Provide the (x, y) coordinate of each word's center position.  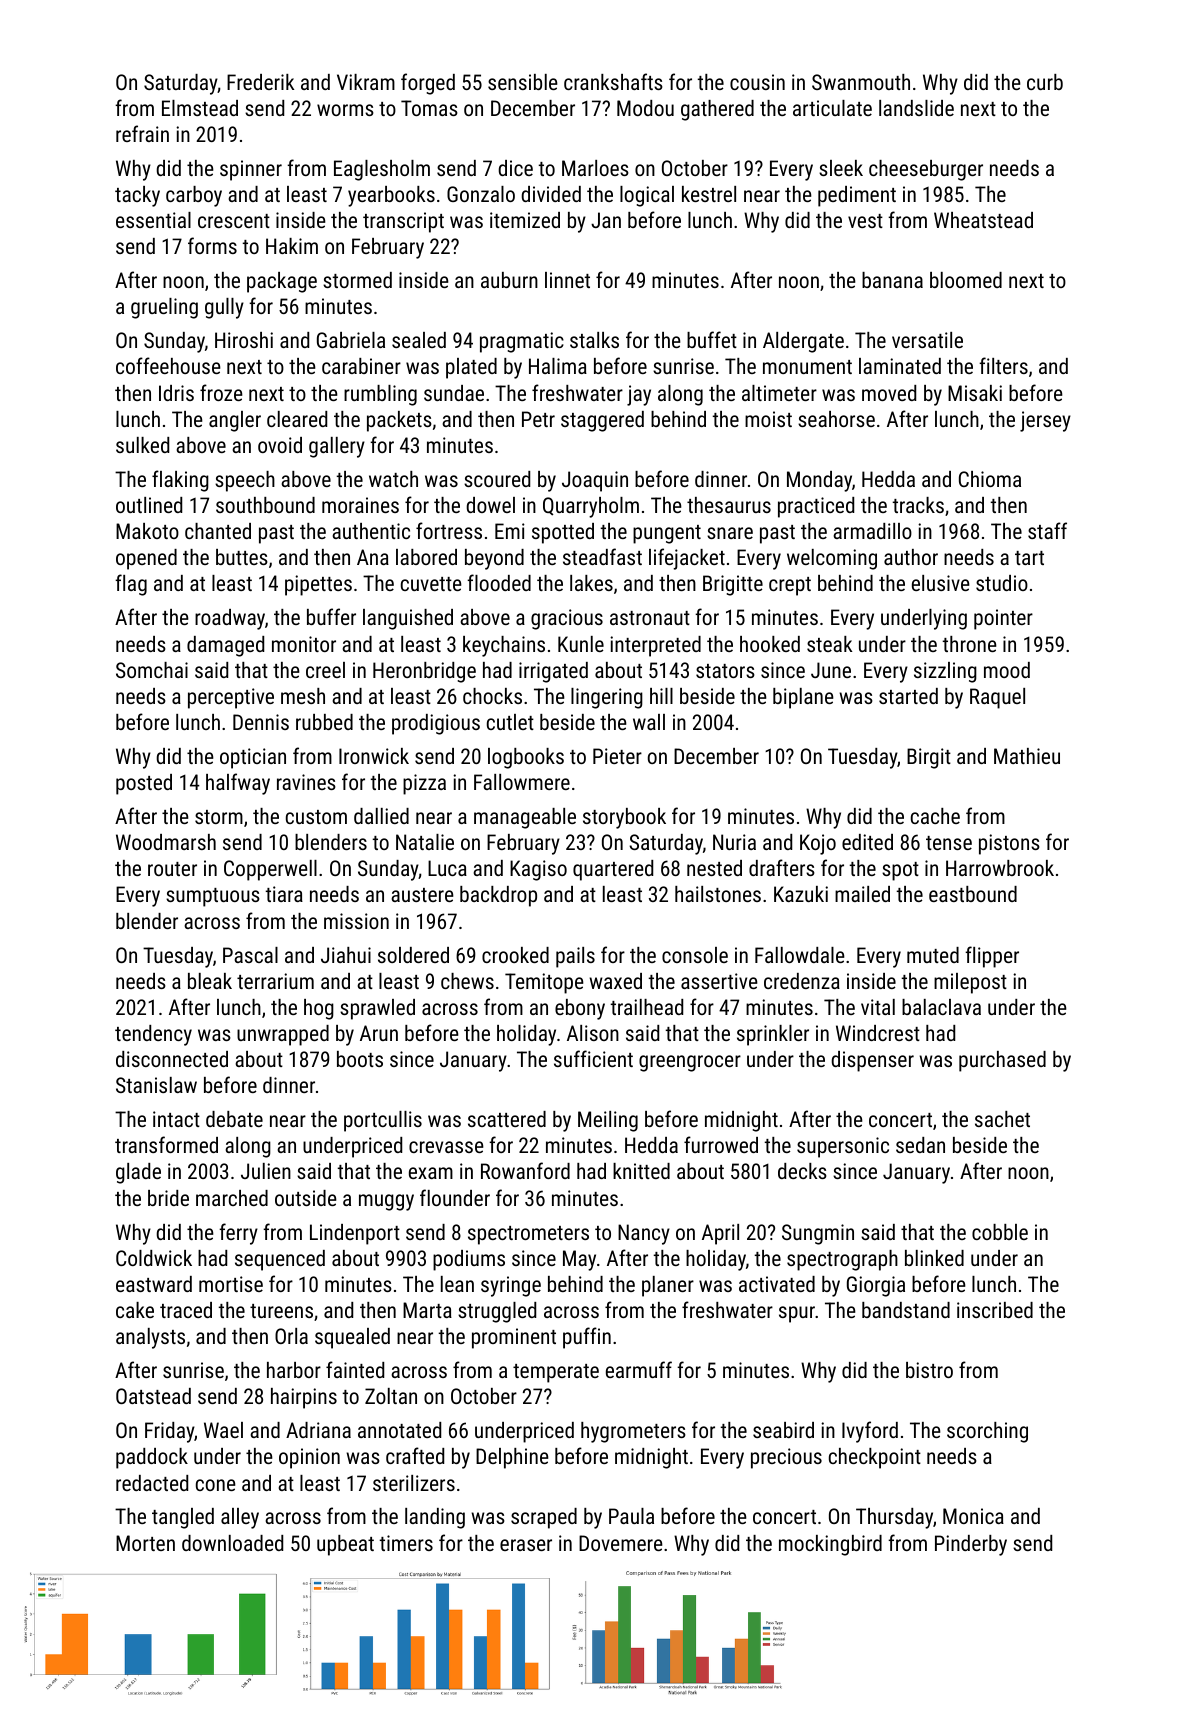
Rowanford (525, 1170)
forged (428, 84)
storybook (624, 818)
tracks (918, 505)
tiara (284, 894)
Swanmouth (861, 82)
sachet (1002, 1119)
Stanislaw (156, 1085)
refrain (142, 133)
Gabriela (351, 340)
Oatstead (153, 1396)
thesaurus (729, 505)
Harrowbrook (1000, 868)
